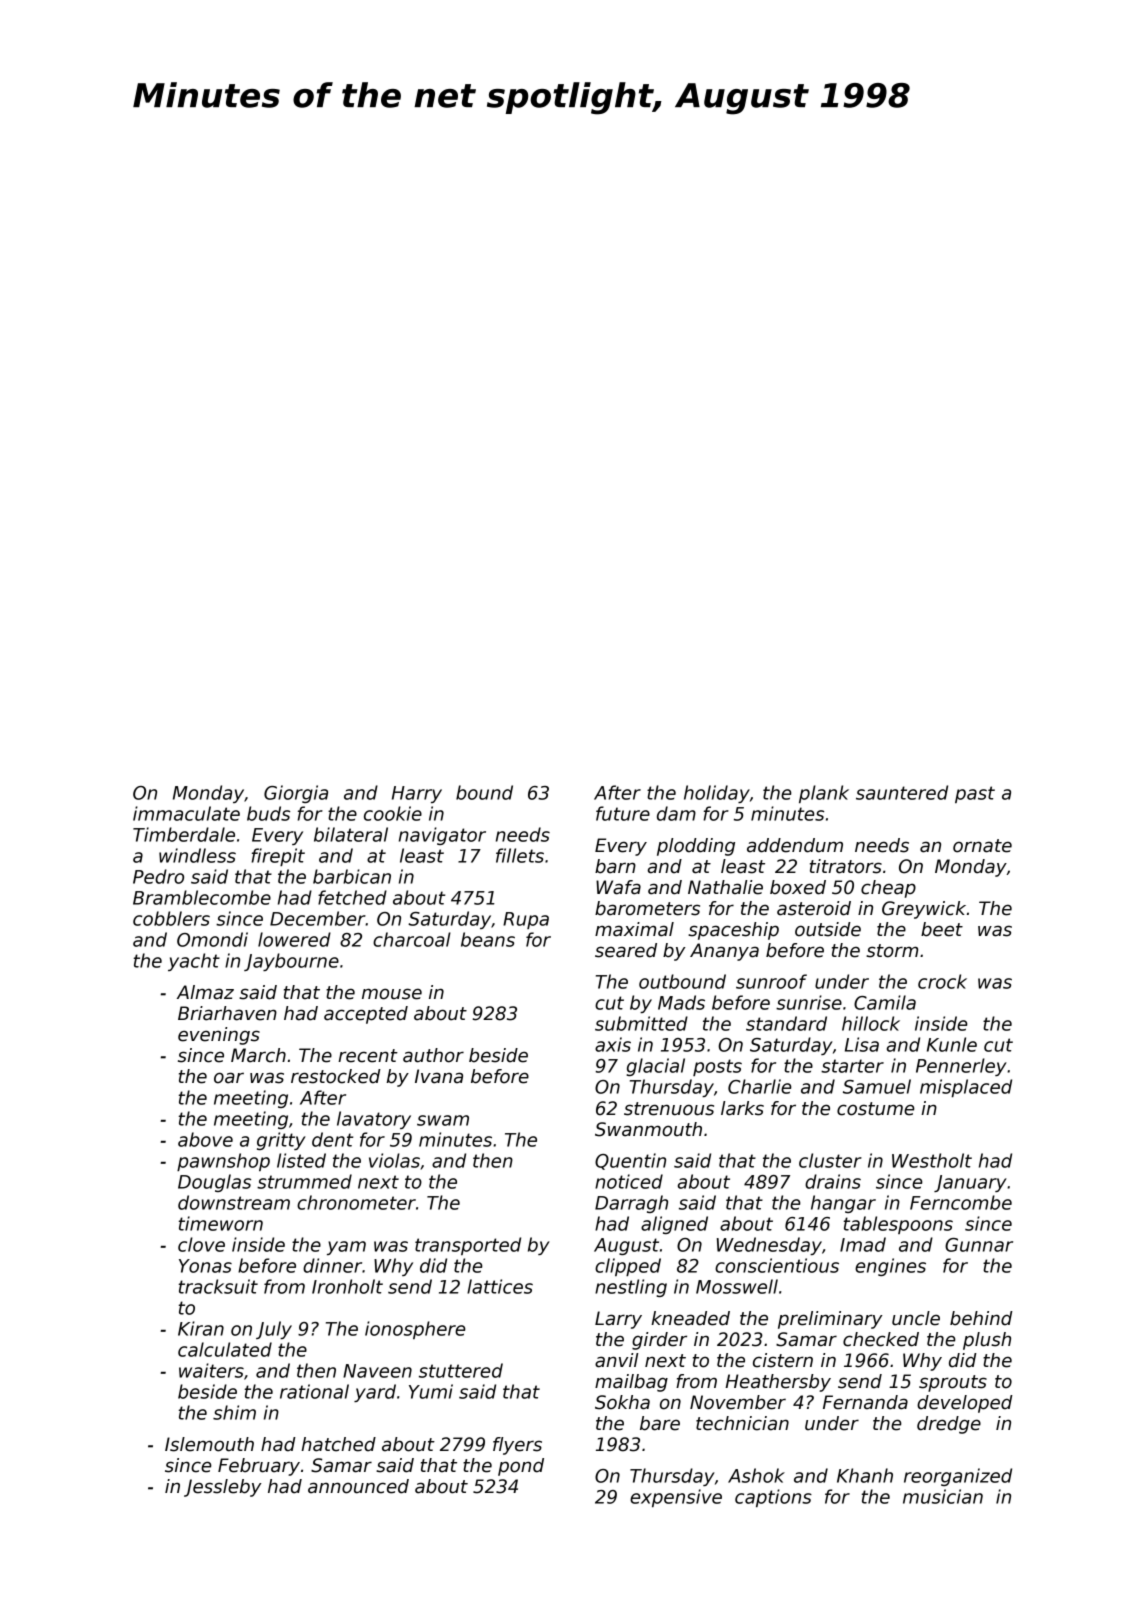 The image size is (1145, 1619). Describe the element at coordinates (417, 794) in the screenshot. I see `Harry` at that location.
